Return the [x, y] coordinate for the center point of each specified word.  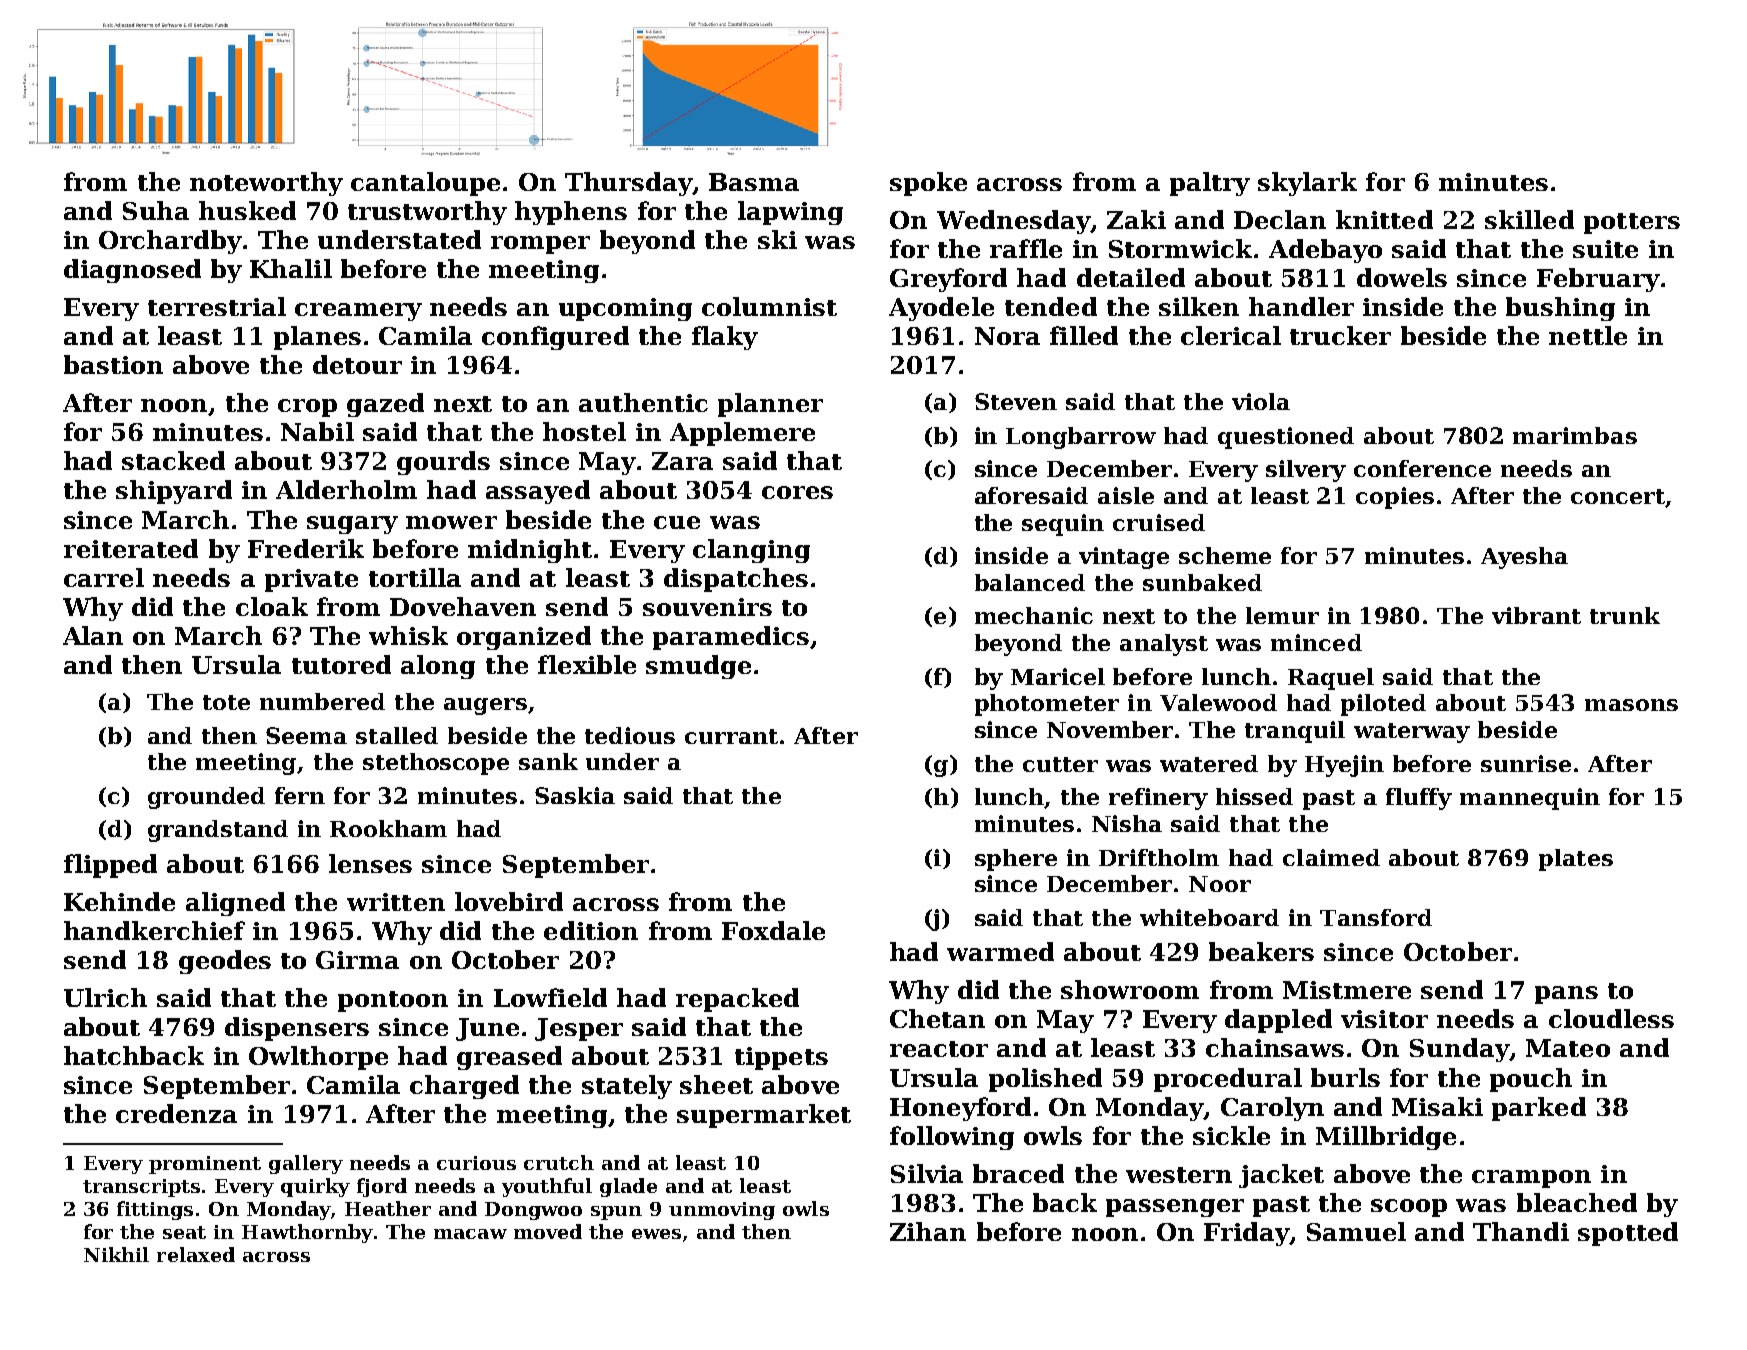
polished [1045, 1080]
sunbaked [1202, 582]
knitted [1384, 219]
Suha [156, 210]
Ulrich [105, 997]
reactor [939, 1049]
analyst [1164, 645]
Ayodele [941, 309]
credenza [176, 1113]
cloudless [1611, 1018]
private [311, 580]
